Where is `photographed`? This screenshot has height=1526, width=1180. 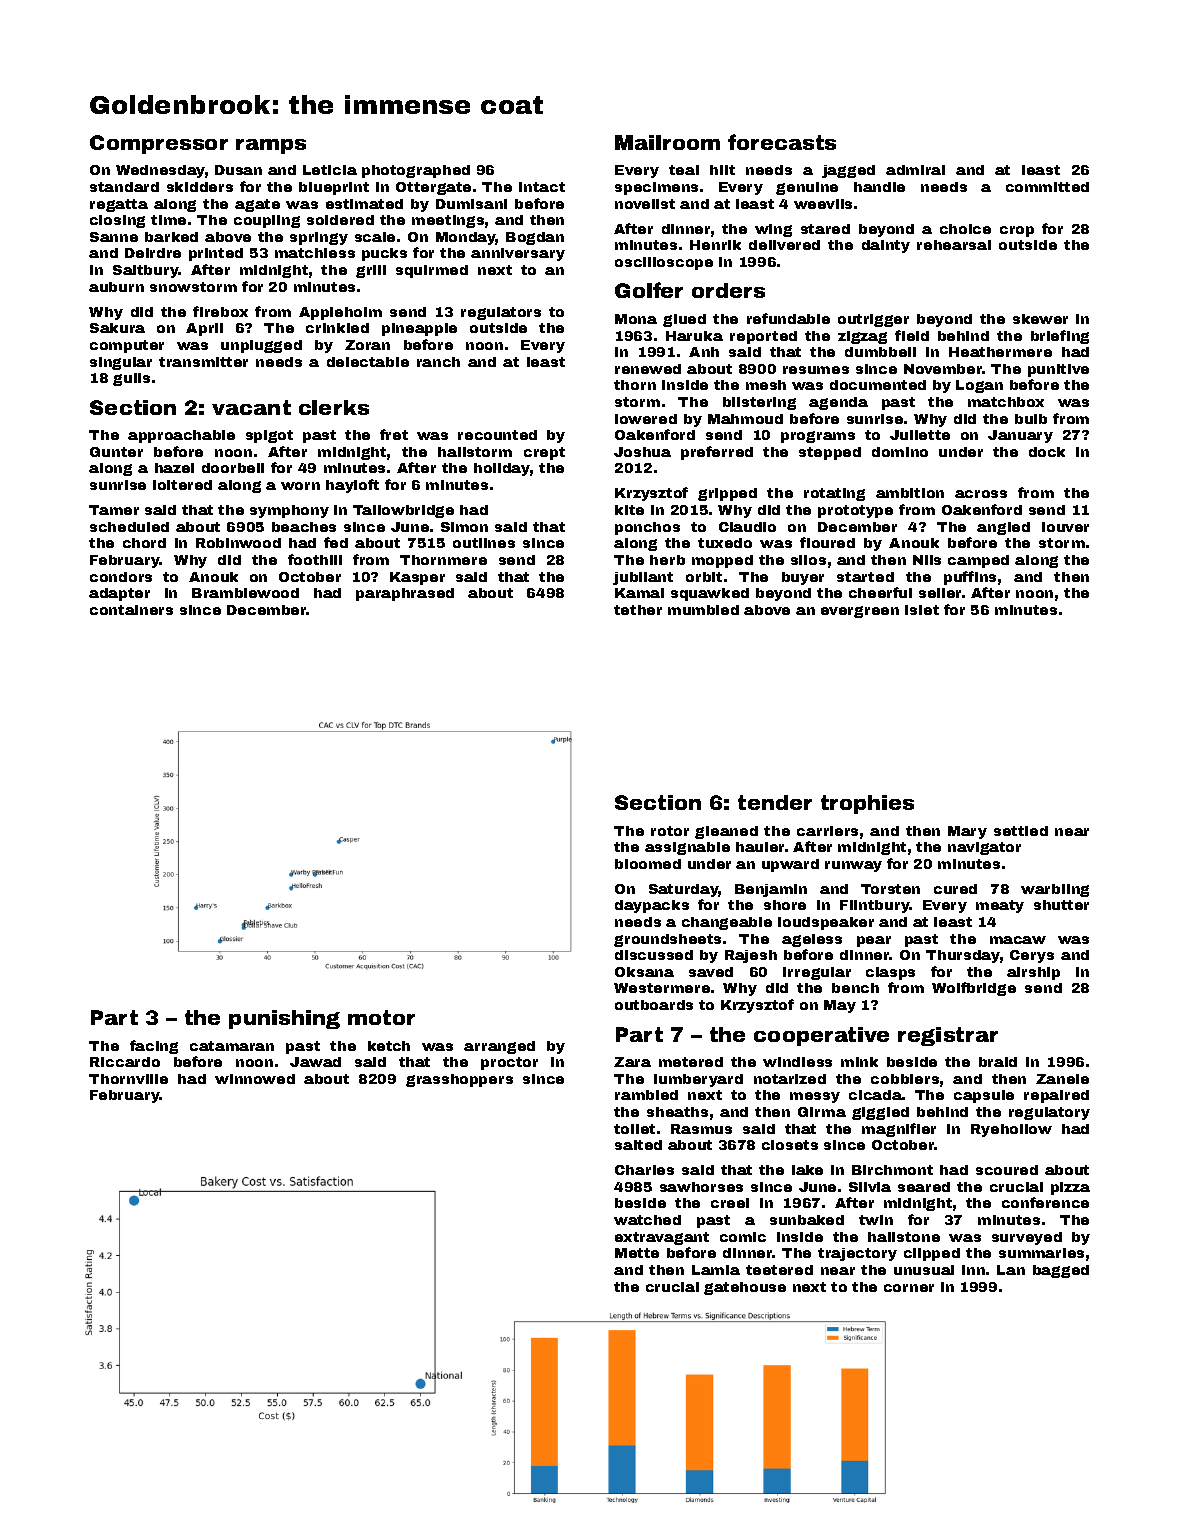
photographed is located at coordinates (416, 171).
